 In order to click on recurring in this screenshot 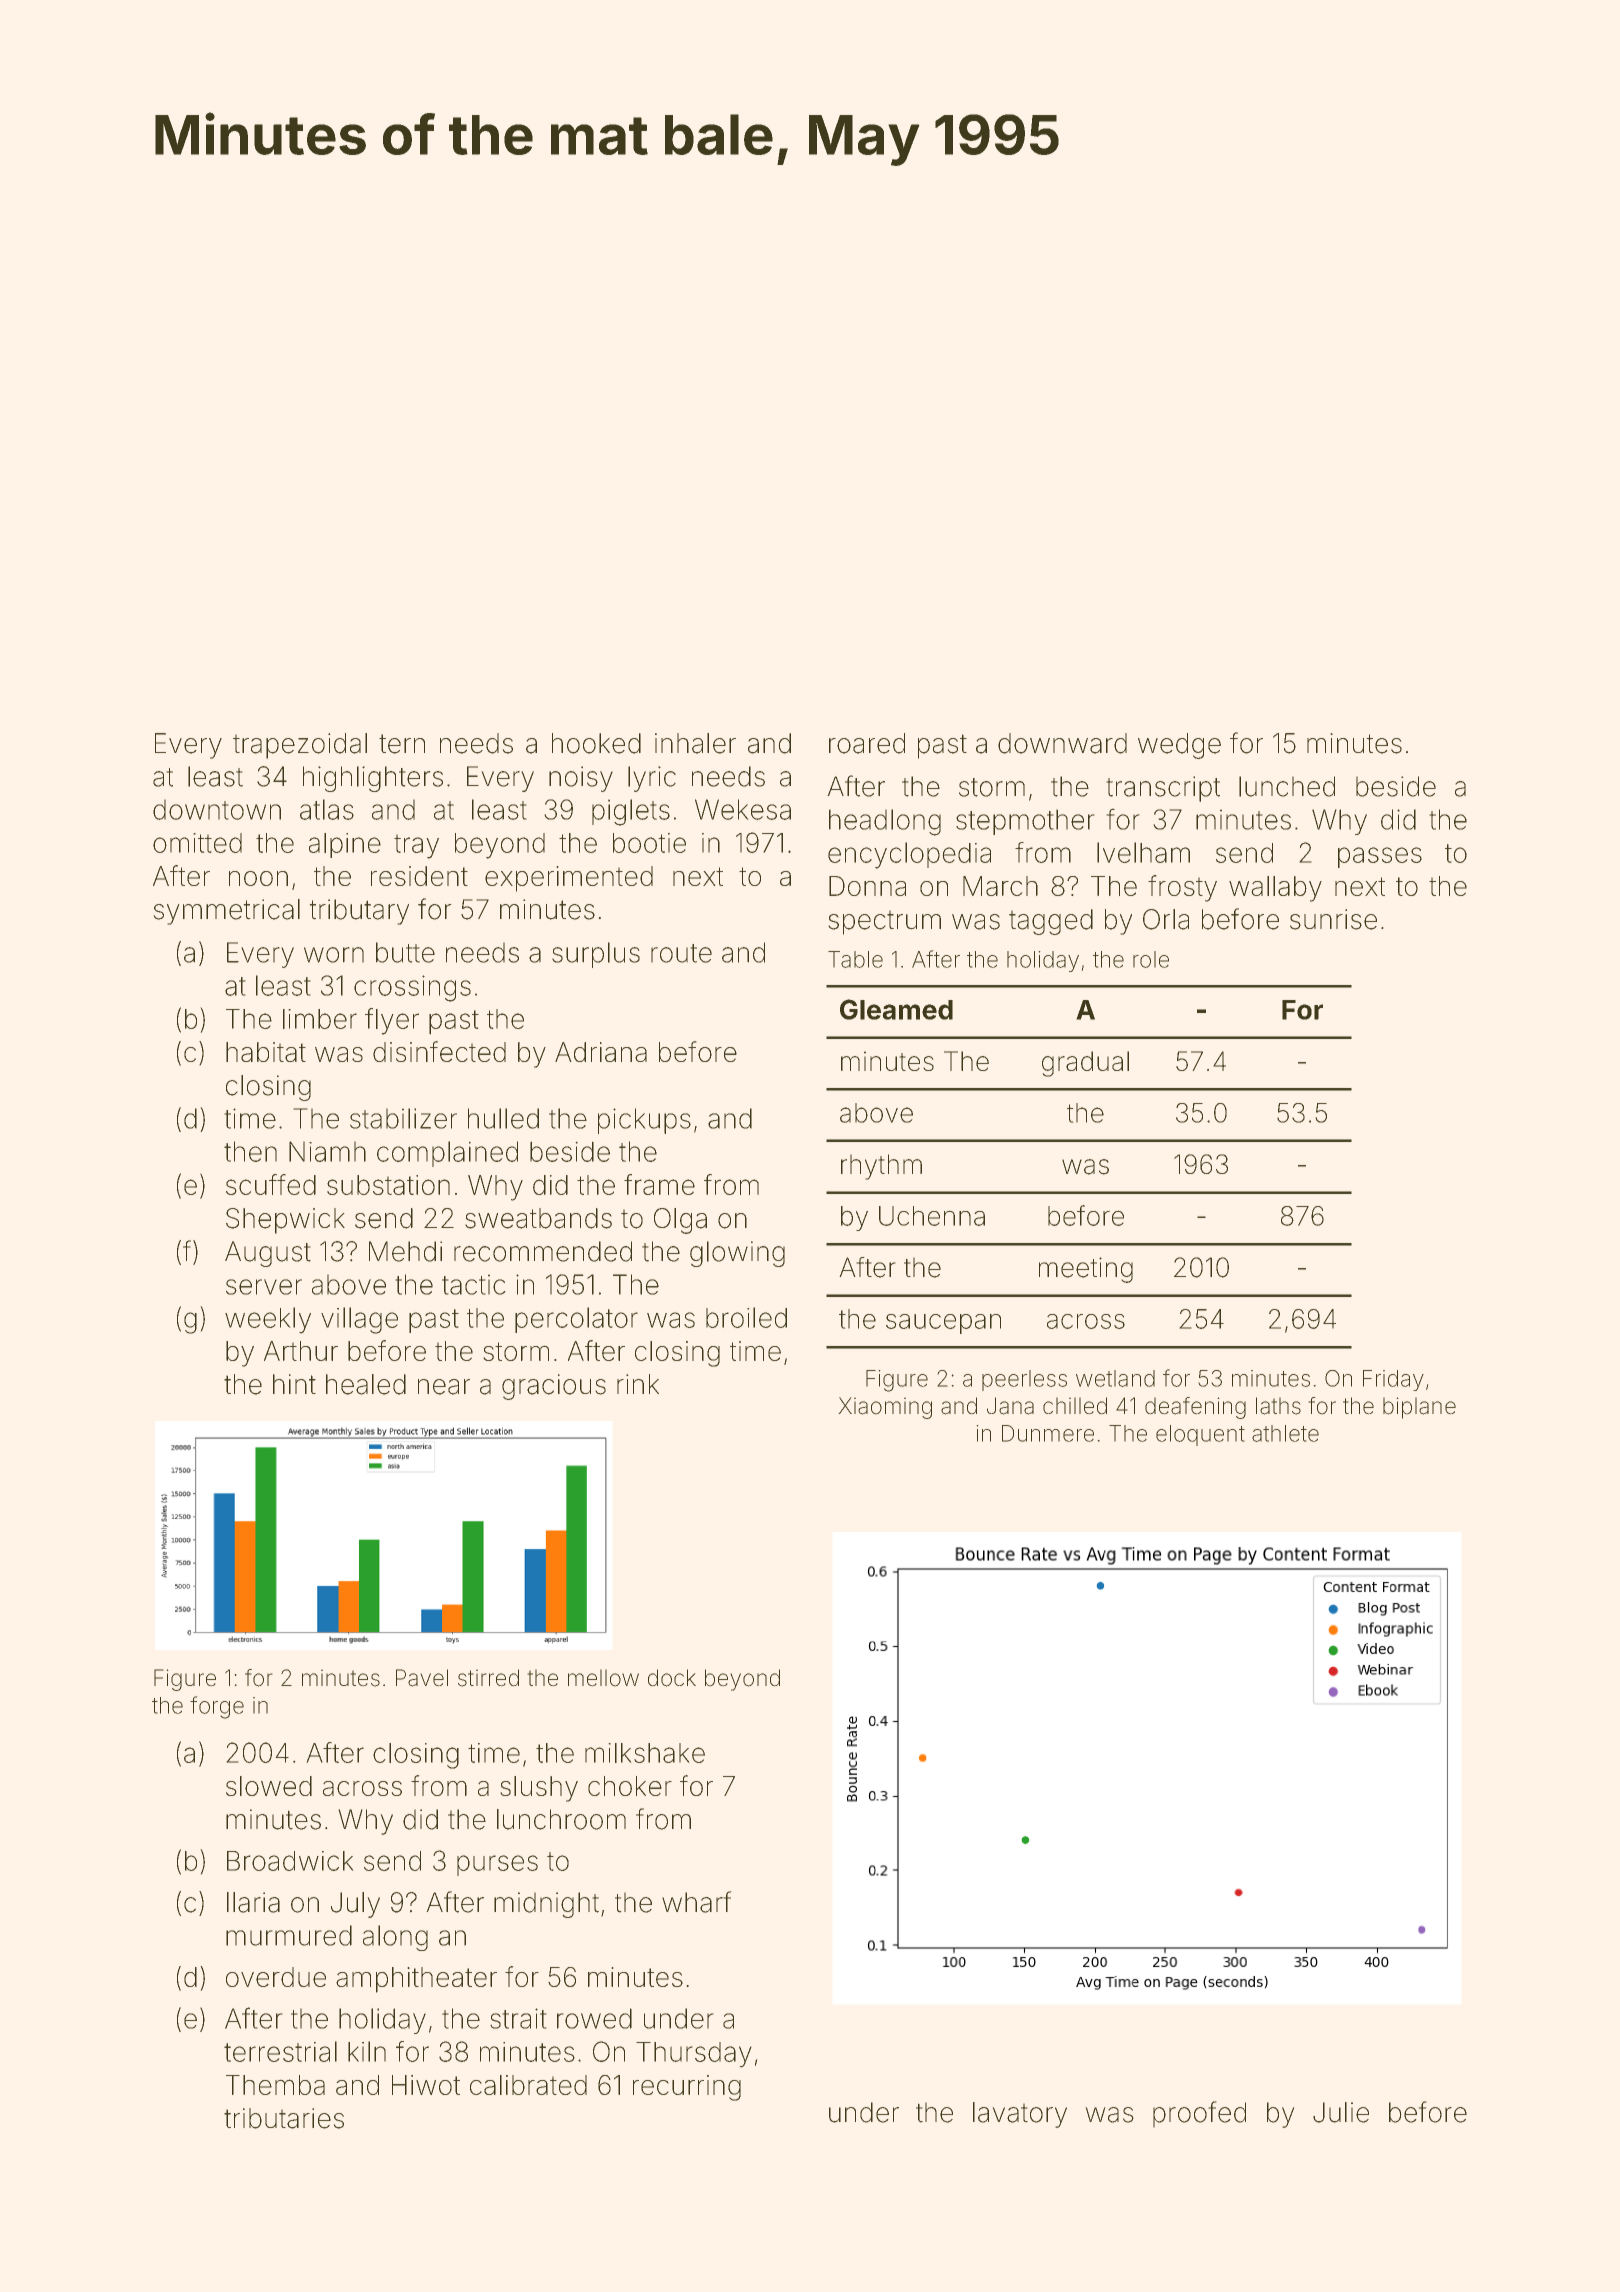, I will do `click(687, 2088)`.
